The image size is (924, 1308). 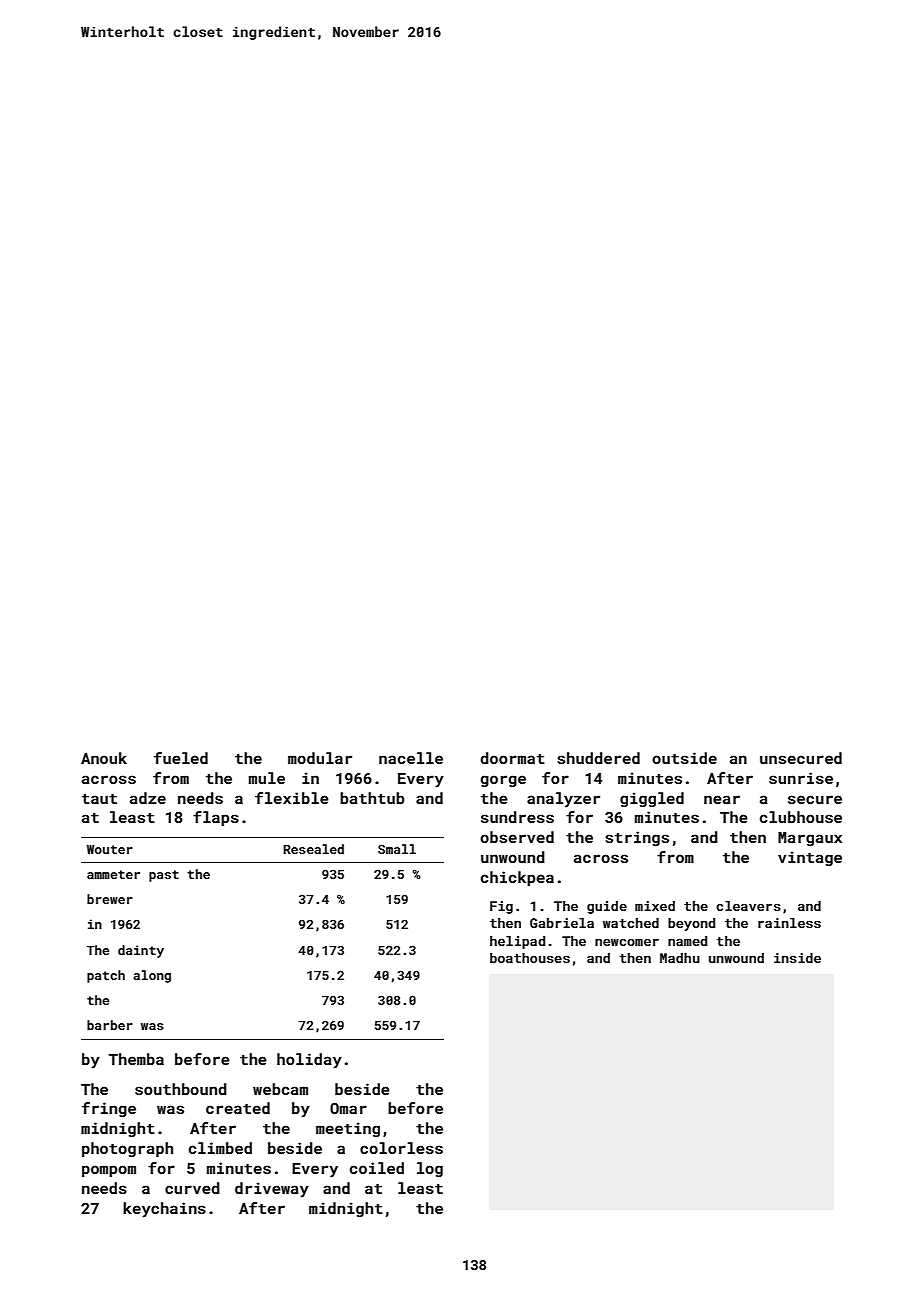 I want to click on log, so click(x=430, y=1169).
